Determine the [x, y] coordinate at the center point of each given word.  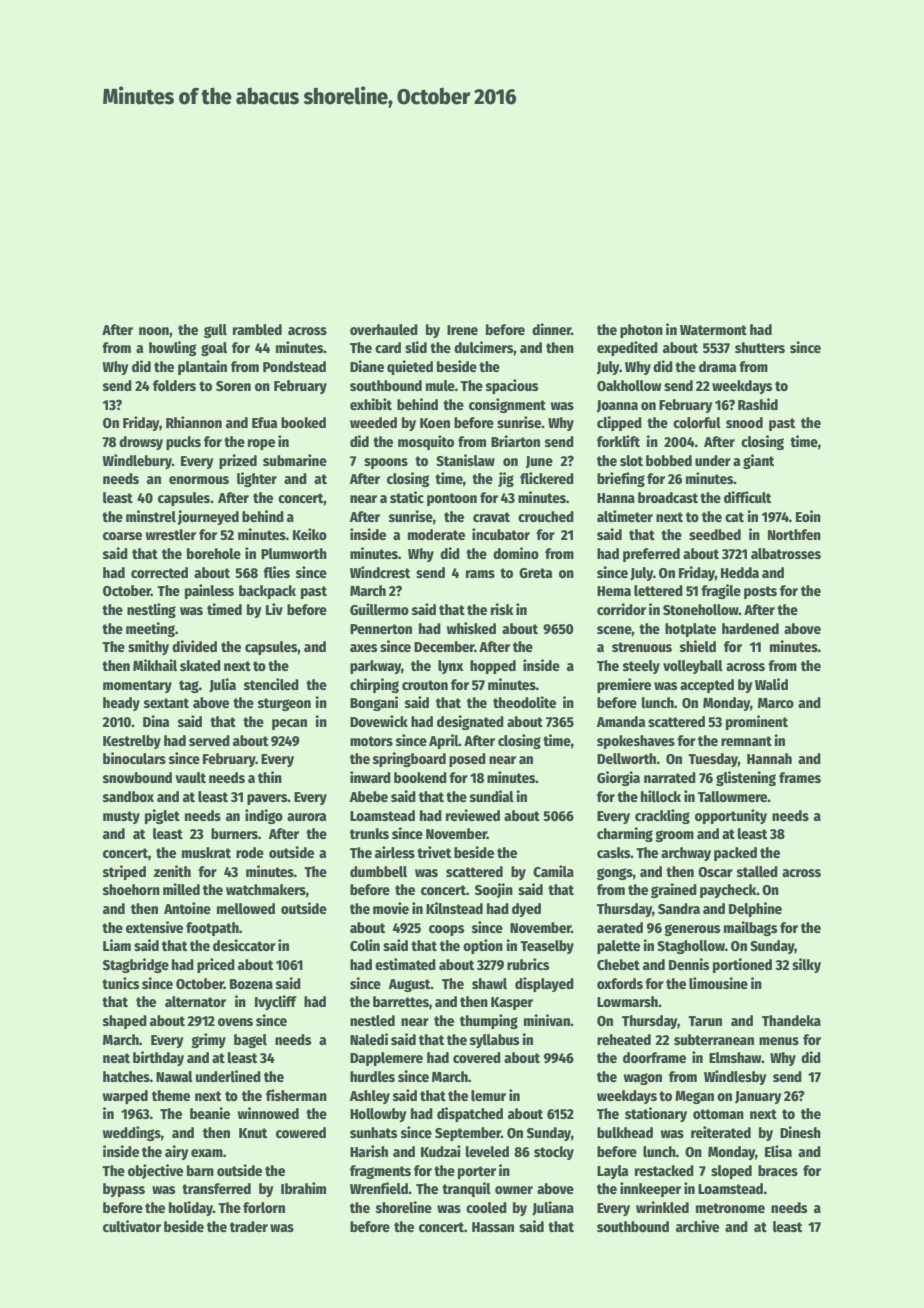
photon [641, 331]
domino [516, 553]
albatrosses [786, 553]
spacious [512, 386]
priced [216, 965]
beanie [210, 1113]
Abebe [369, 796]
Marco [776, 703]
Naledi [369, 1039]
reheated [624, 1039]
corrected [159, 572]
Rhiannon [194, 422]
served [209, 740]
